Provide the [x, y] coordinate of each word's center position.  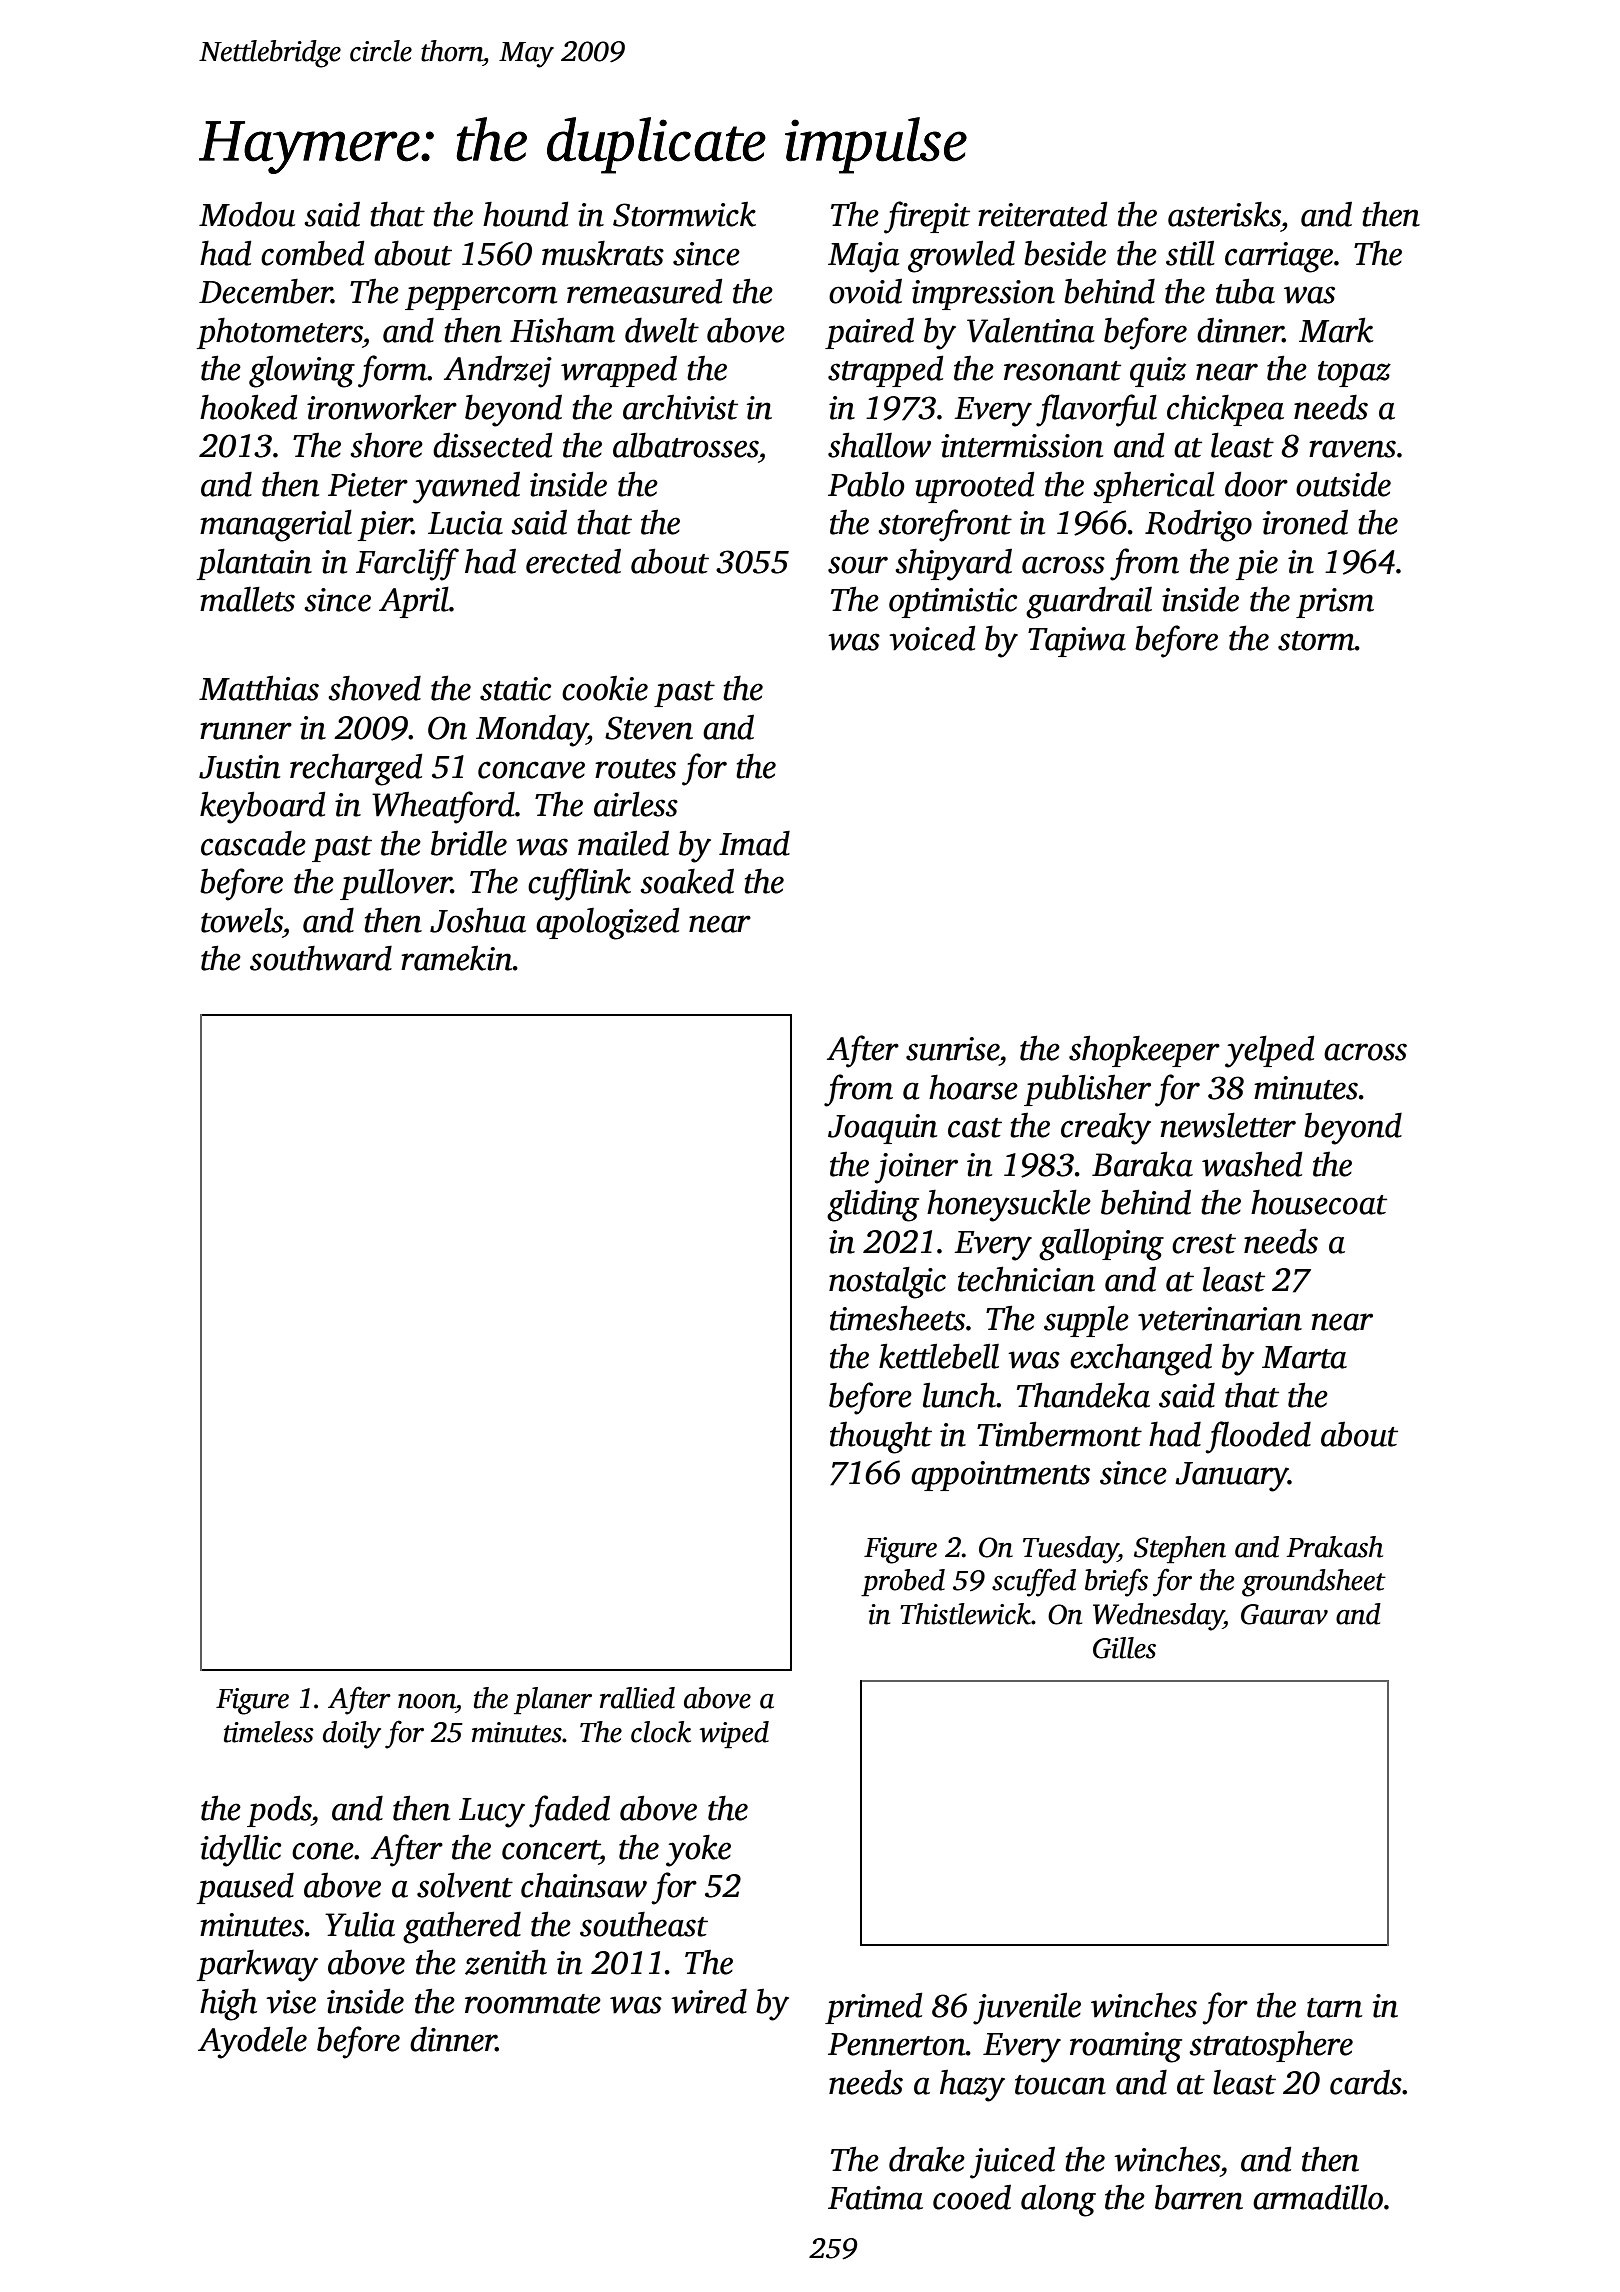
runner [246, 731]
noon [427, 1701]
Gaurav [1284, 1614]
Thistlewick [965, 1614]
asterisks [1224, 214]
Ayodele [252, 2042]
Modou [247, 214]
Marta [1304, 1357]
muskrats [603, 253]
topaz [1354, 374]
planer [553, 1701]
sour [858, 565]
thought [881, 1438]
